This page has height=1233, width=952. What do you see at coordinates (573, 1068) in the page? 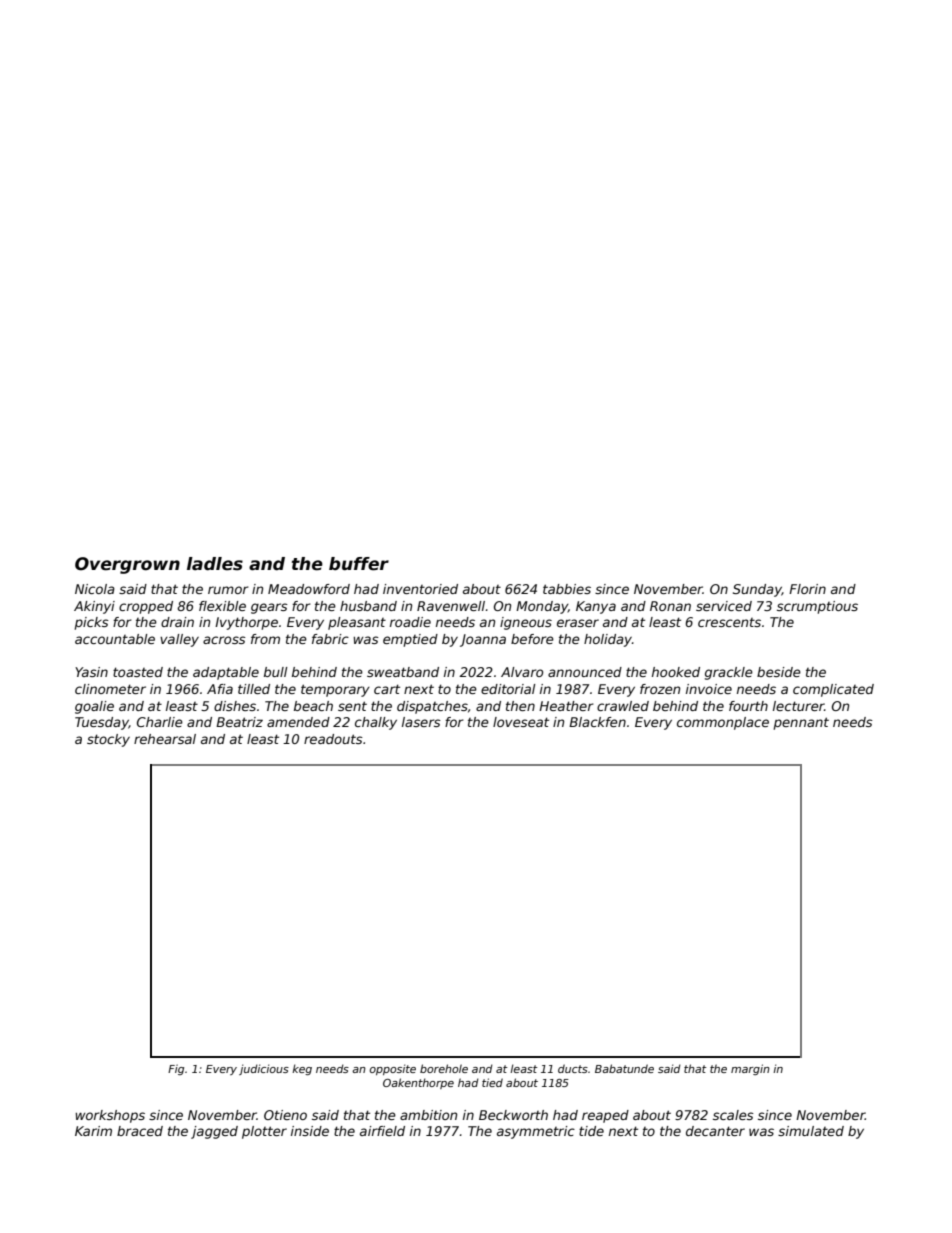
I see `ducts` at bounding box center [573, 1068].
